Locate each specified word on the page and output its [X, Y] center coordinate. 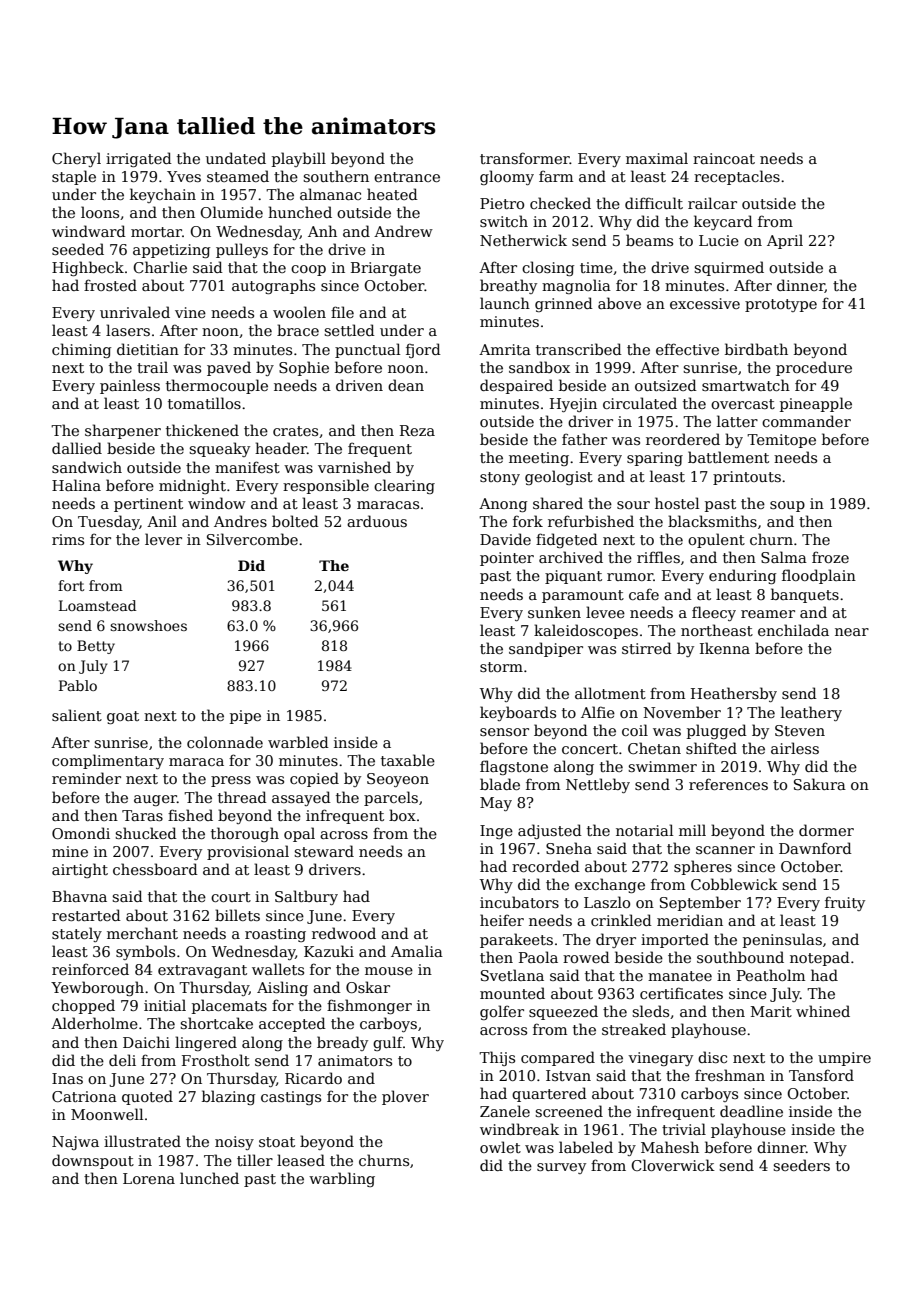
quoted [147, 1097]
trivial [684, 1129]
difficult [654, 203]
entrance [407, 177]
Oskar [368, 987]
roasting [275, 935]
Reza [417, 430]
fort [71, 585]
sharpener [123, 431]
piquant [573, 577]
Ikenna [725, 648]
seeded [78, 249]
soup [787, 506]
